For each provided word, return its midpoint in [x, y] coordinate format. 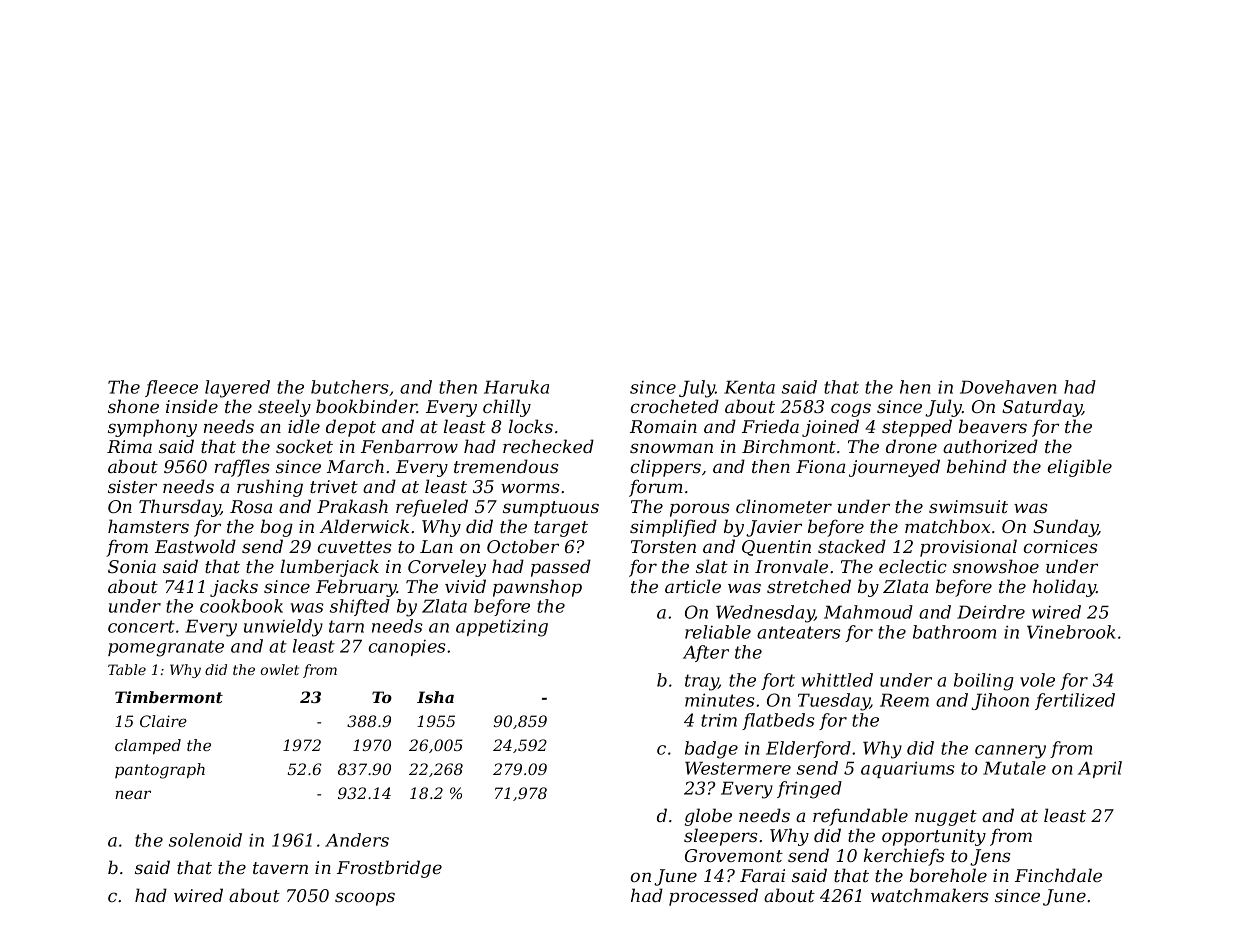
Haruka [516, 387]
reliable [718, 632]
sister [132, 486]
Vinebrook [1071, 632]
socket [304, 446]
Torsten [663, 546]
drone [911, 446]
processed [713, 897]
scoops [365, 899]
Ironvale [791, 566]
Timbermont [169, 697]
